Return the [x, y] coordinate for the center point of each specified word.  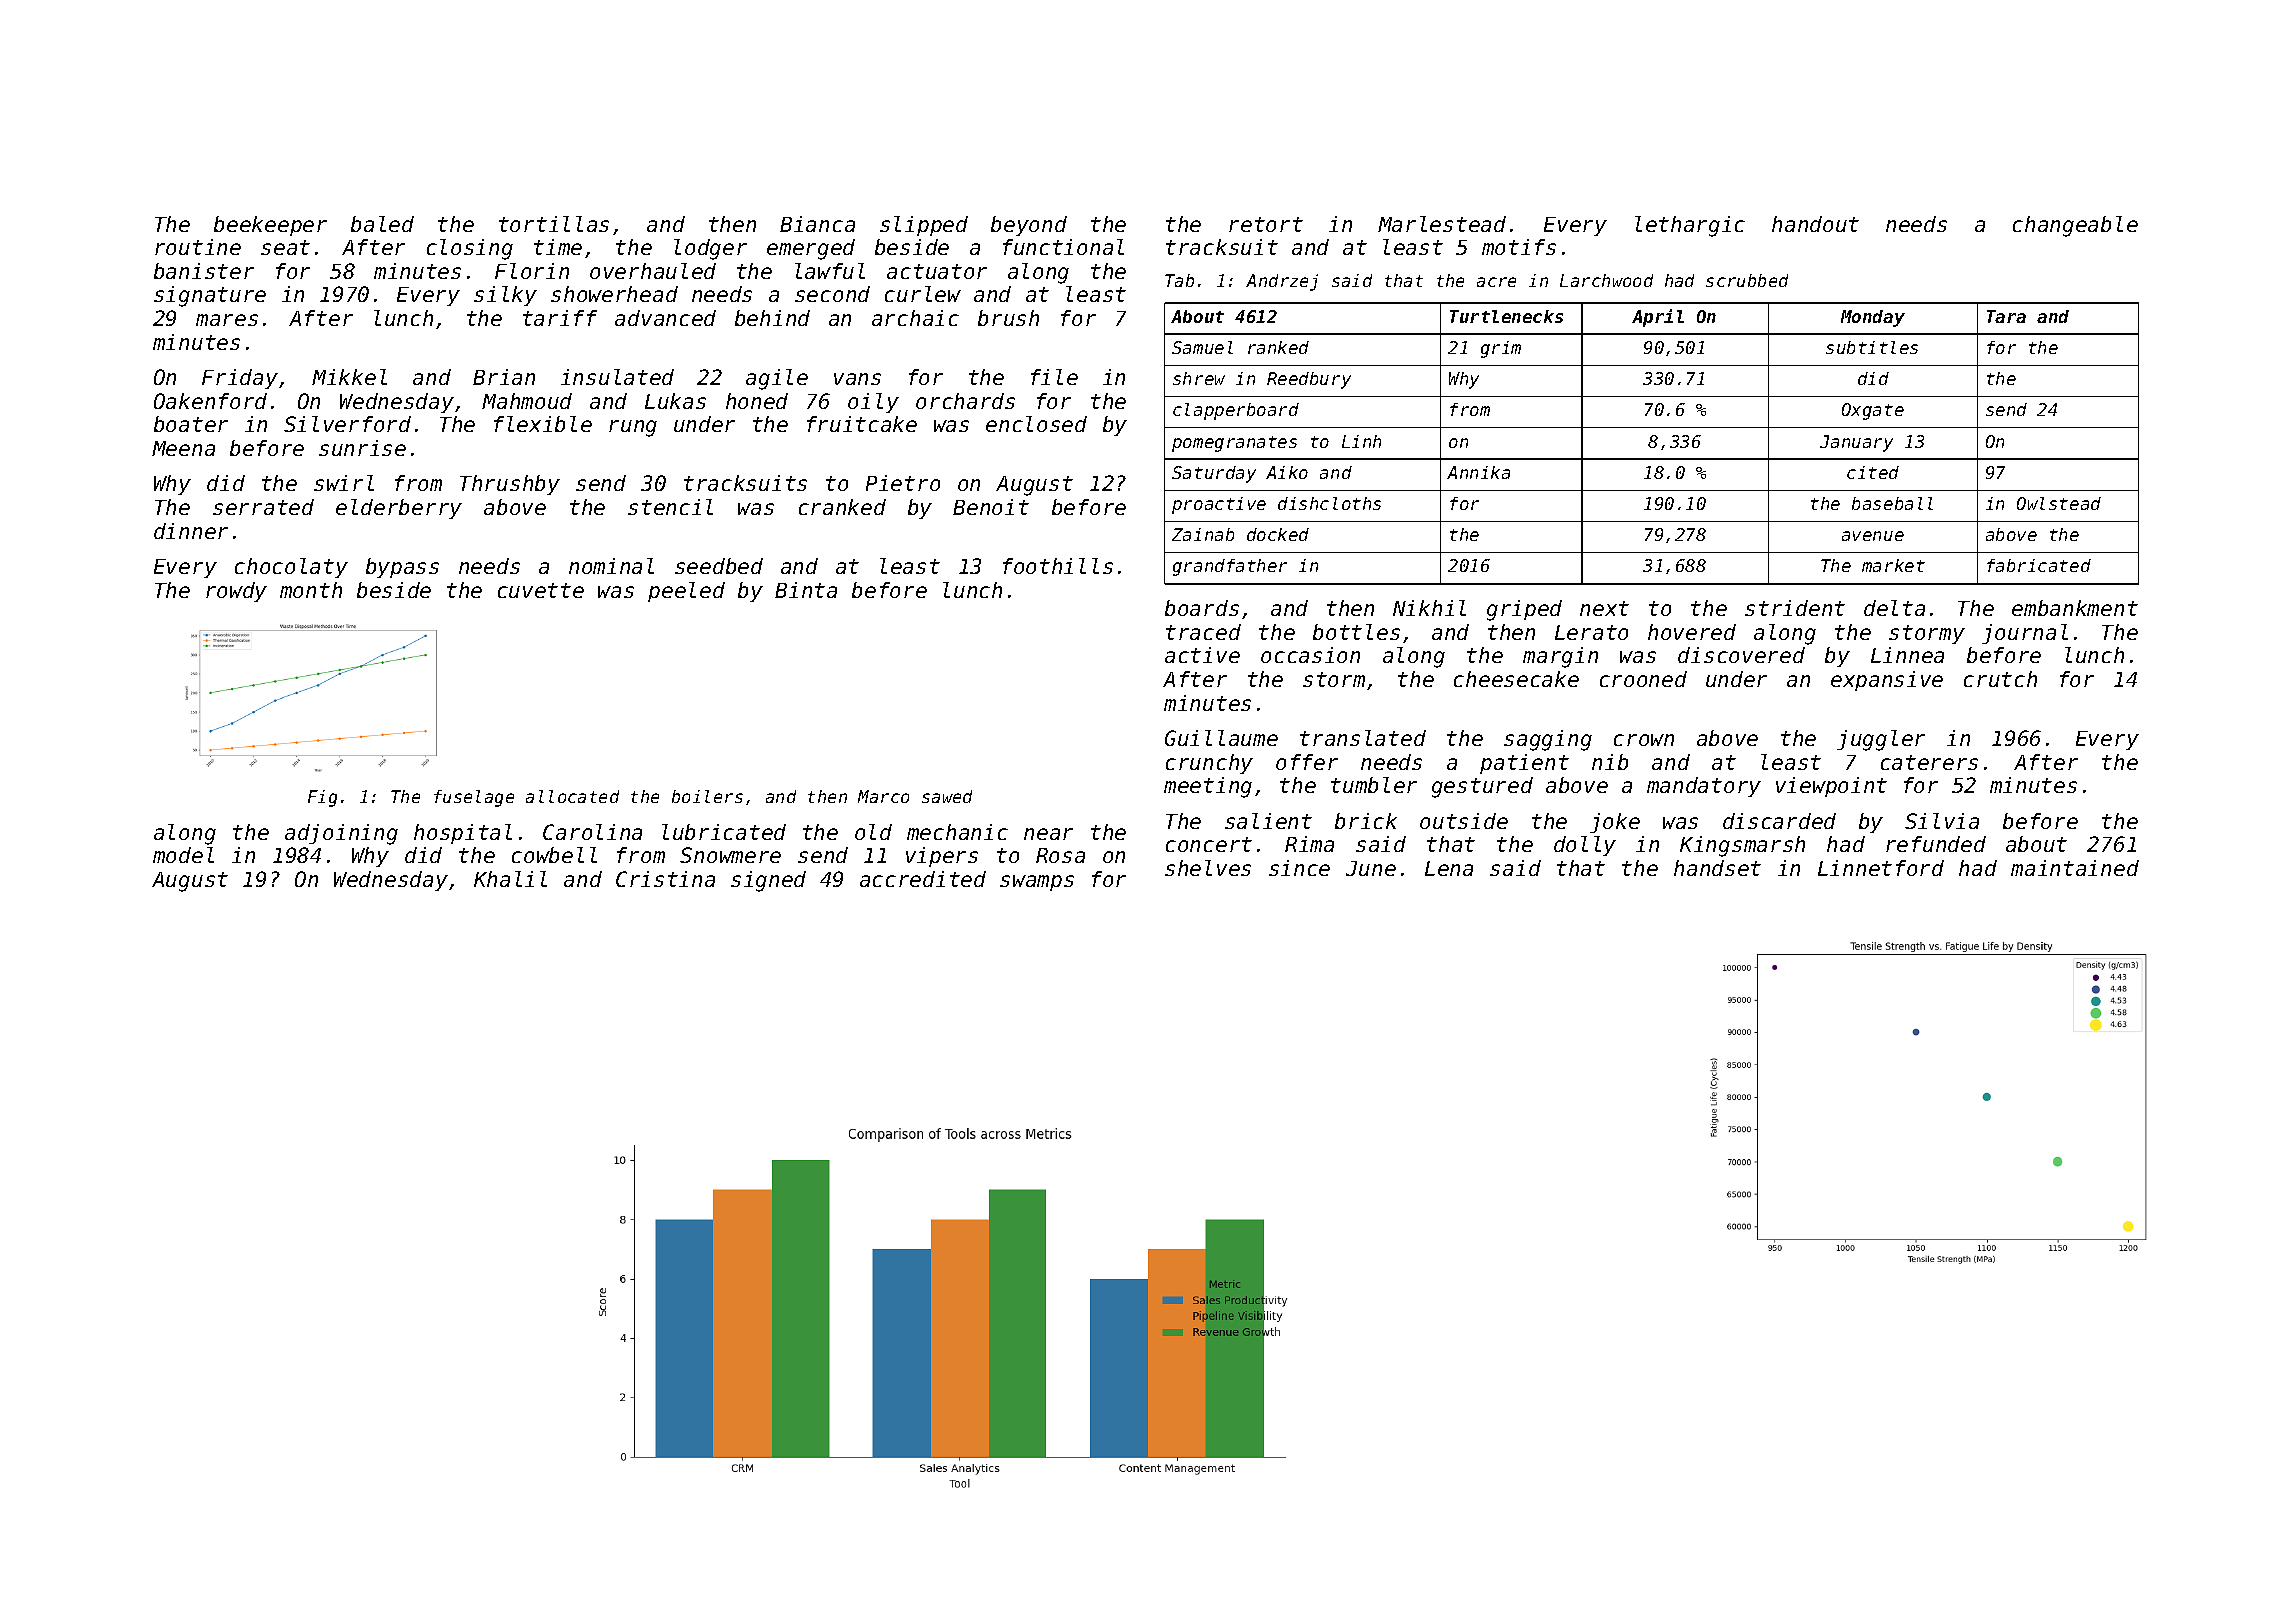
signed [768, 881]
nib [1610, 762]
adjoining [341, 834]
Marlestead [1442, 224]
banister [204, 271]
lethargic [1690, 226]
